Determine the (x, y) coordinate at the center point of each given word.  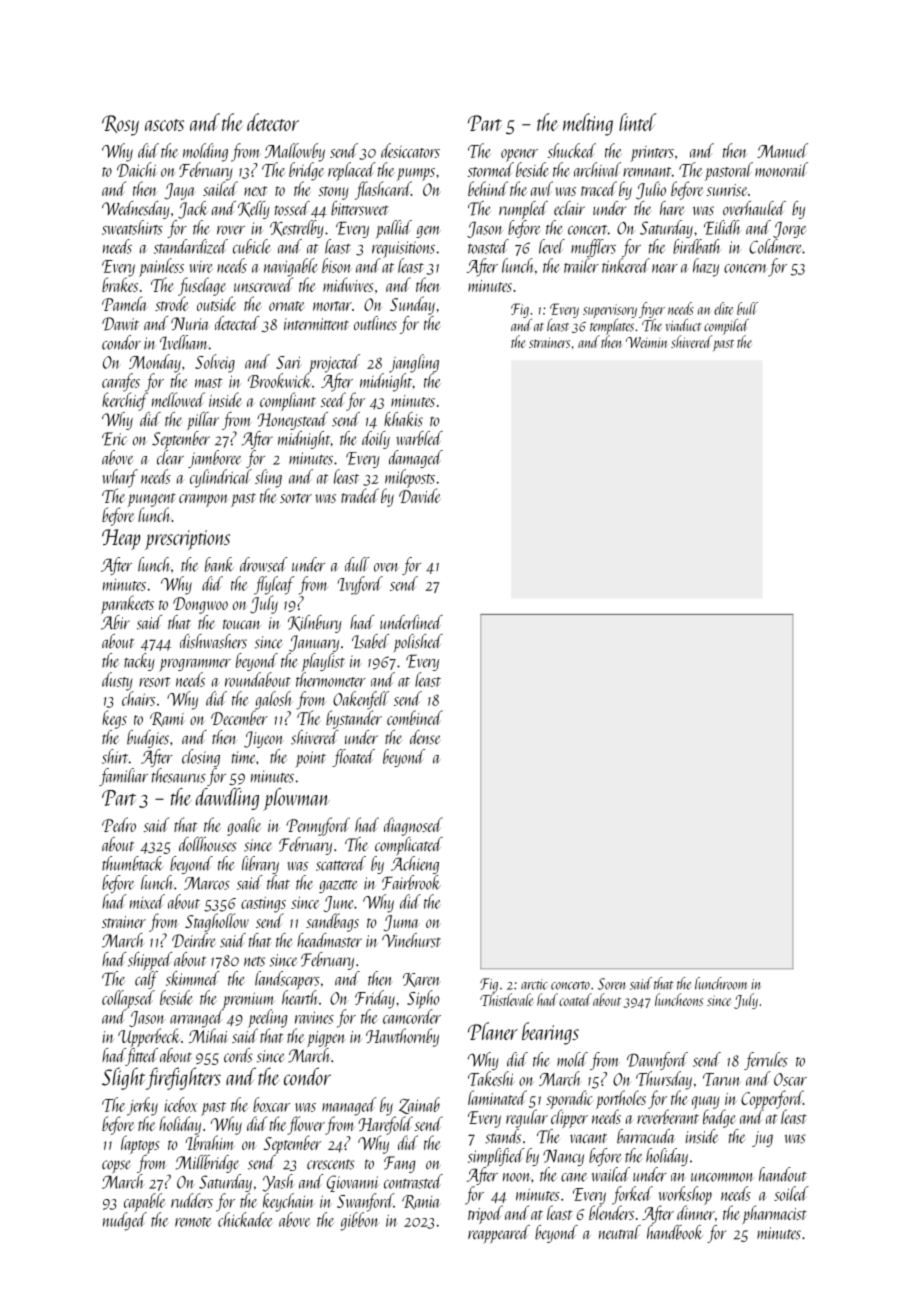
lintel (637, 122)
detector (273, 122)
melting (588, 124)
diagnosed (413, 826)
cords (238, 1055)
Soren (612, 984)
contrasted (413, 1181)
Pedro (119, 824)
